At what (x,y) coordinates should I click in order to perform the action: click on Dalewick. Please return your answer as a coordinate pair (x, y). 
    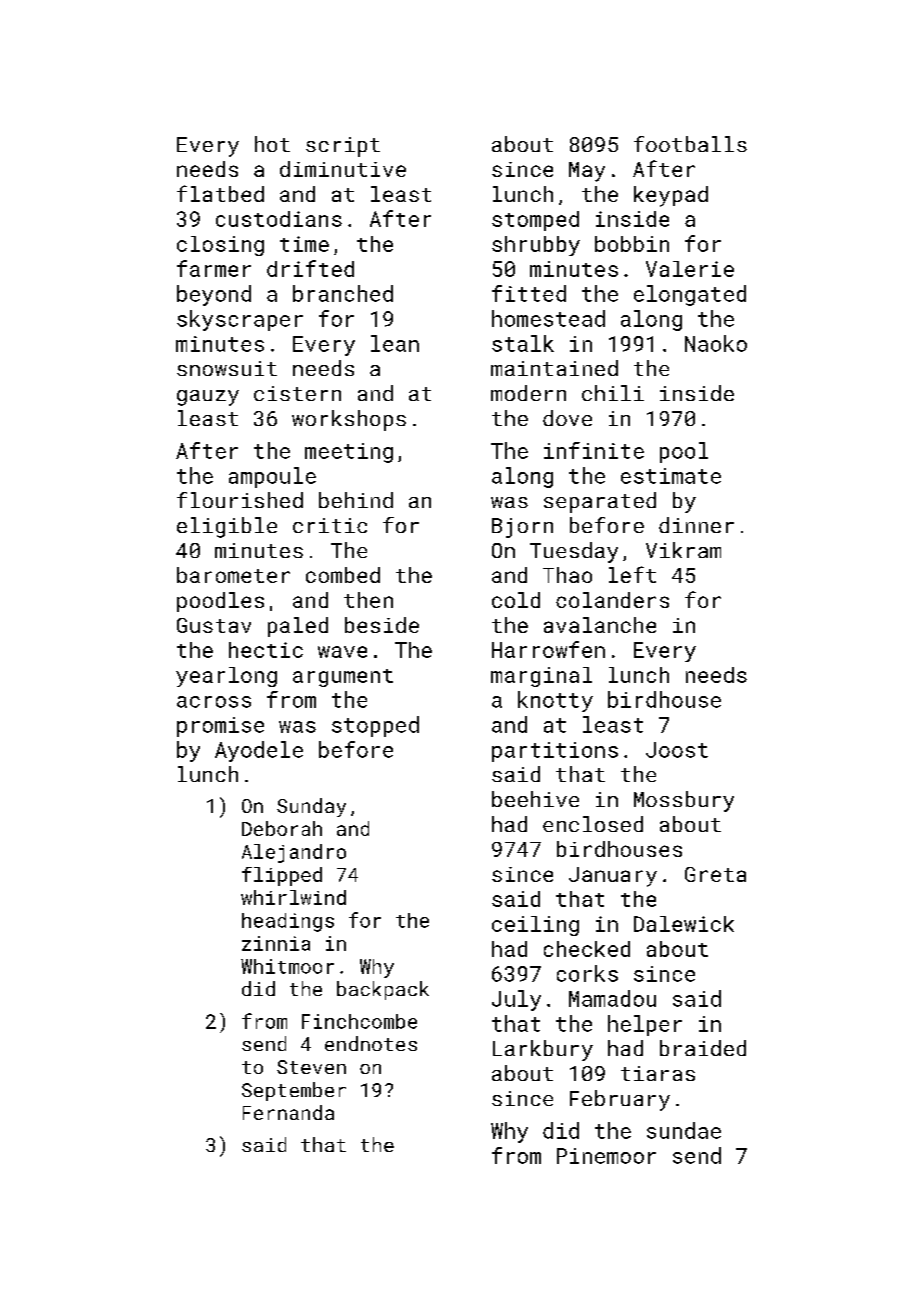
    Looking at the image, I should click on (684, 924).
